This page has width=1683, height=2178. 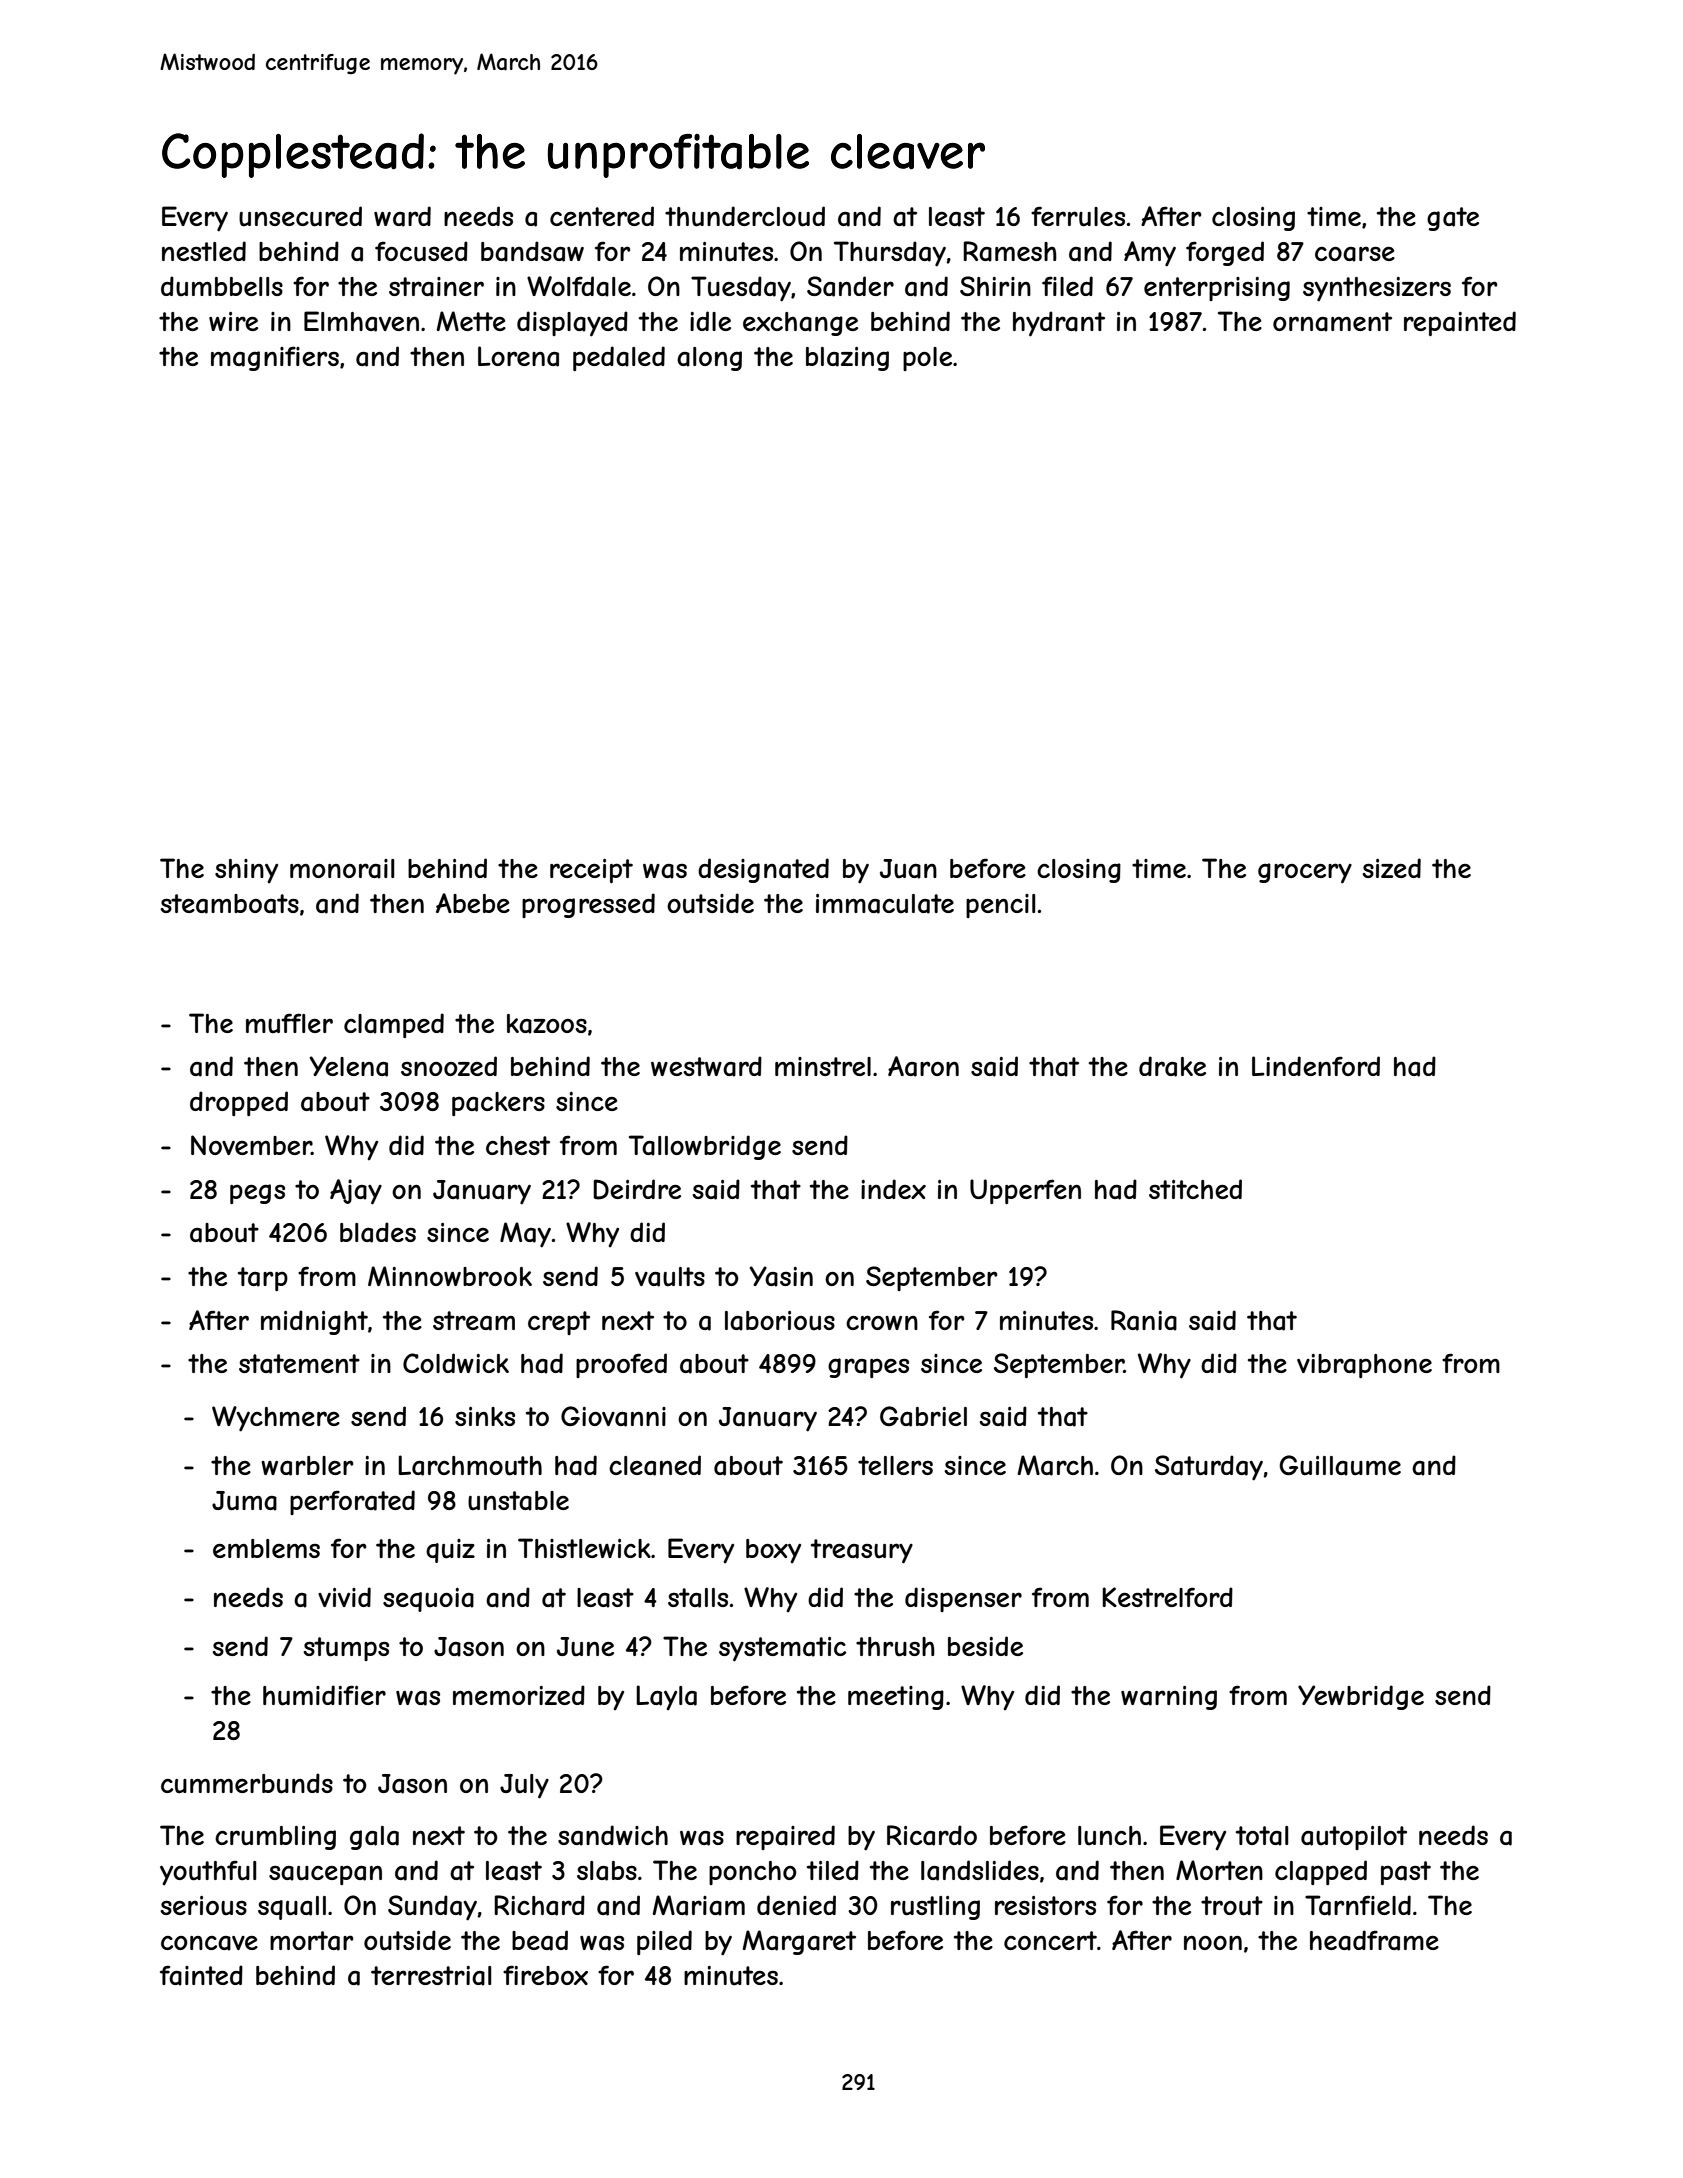 What do you see at coordinates (619, 358) in the page?
I see `pedaled` at bounding box center [619, 358].
